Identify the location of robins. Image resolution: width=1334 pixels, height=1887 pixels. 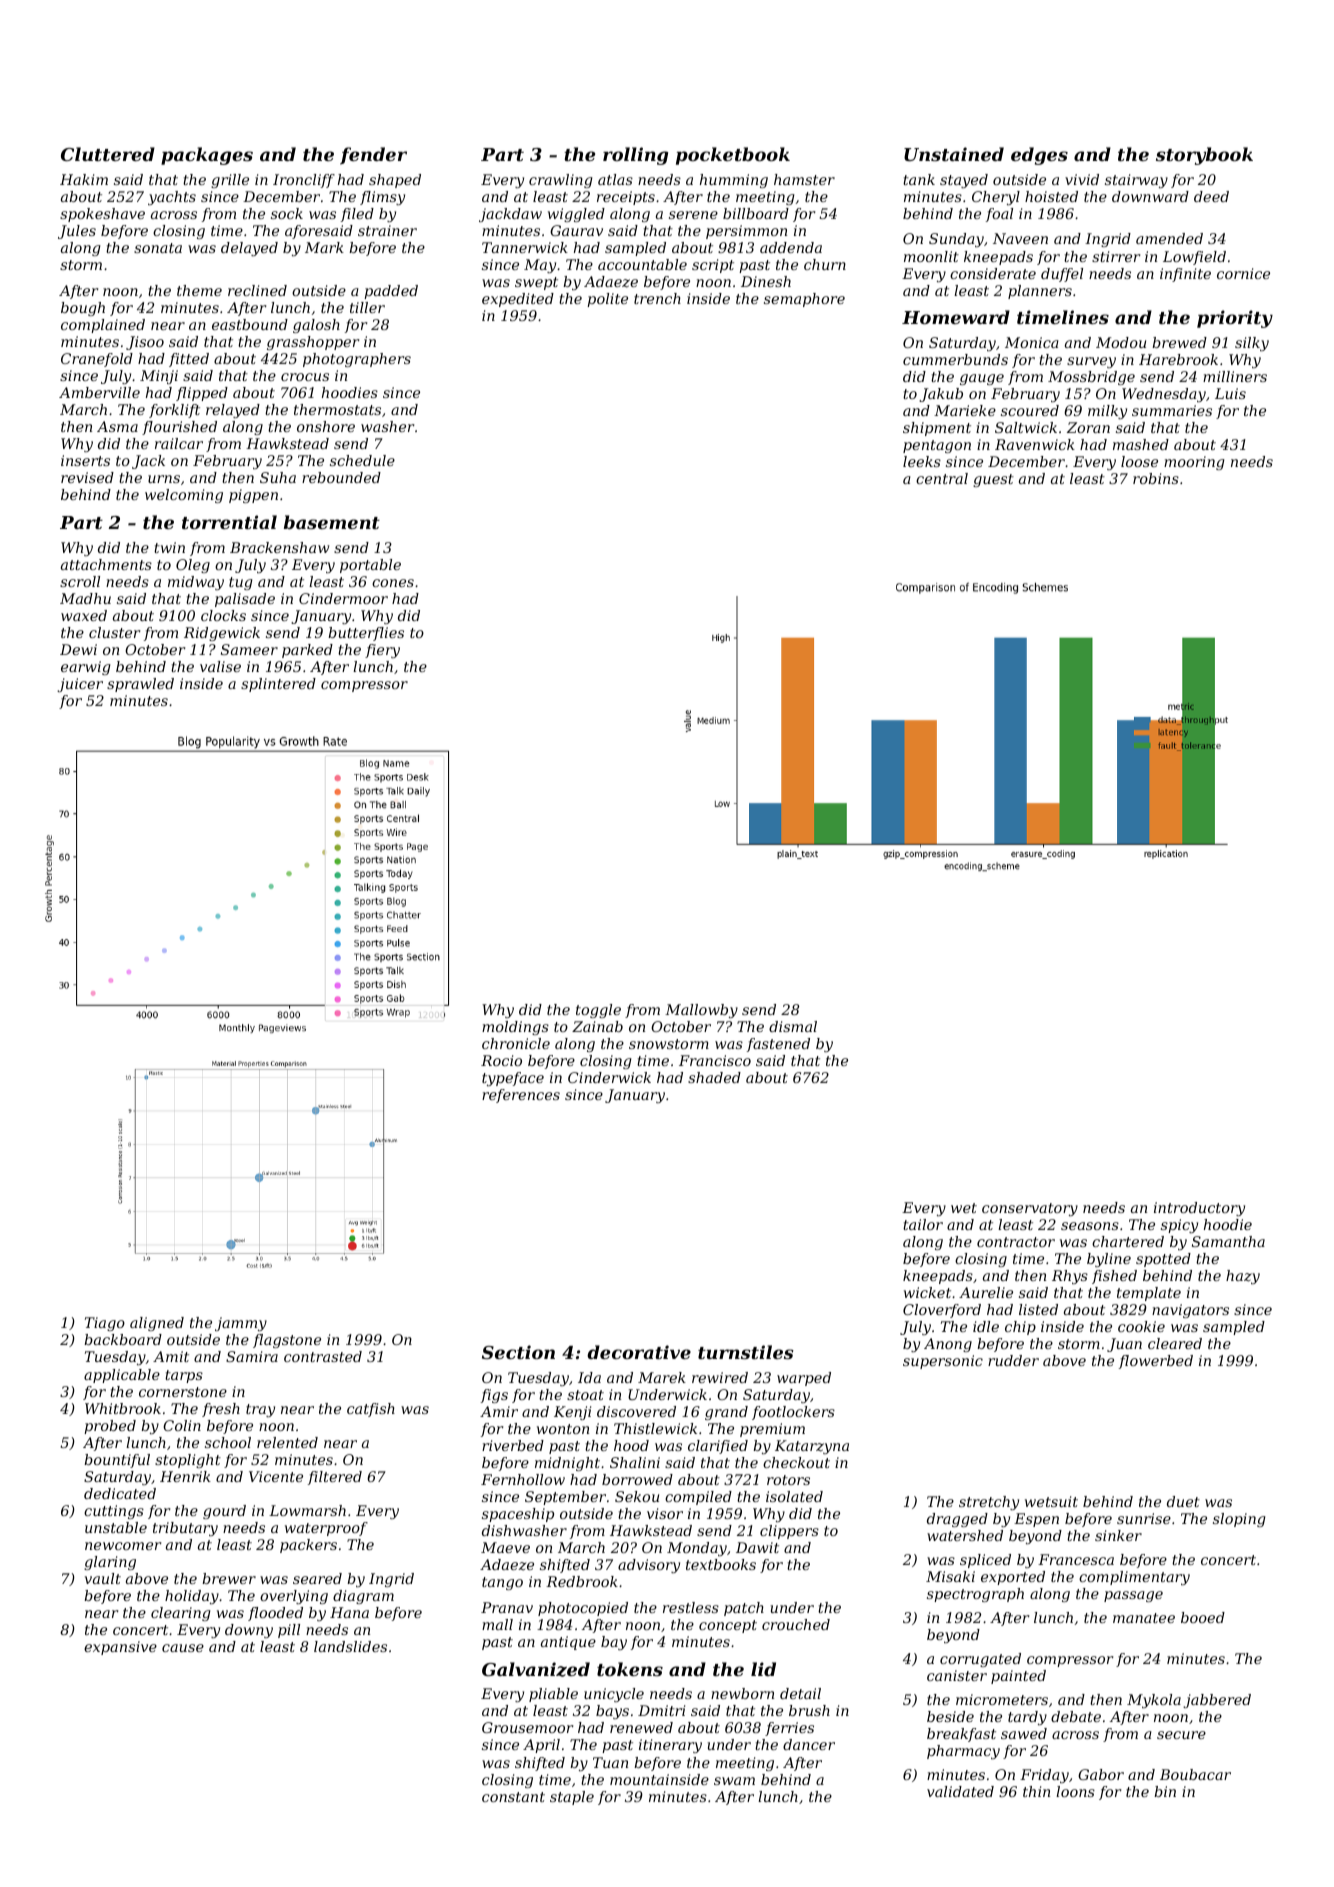
(1156, 478).
